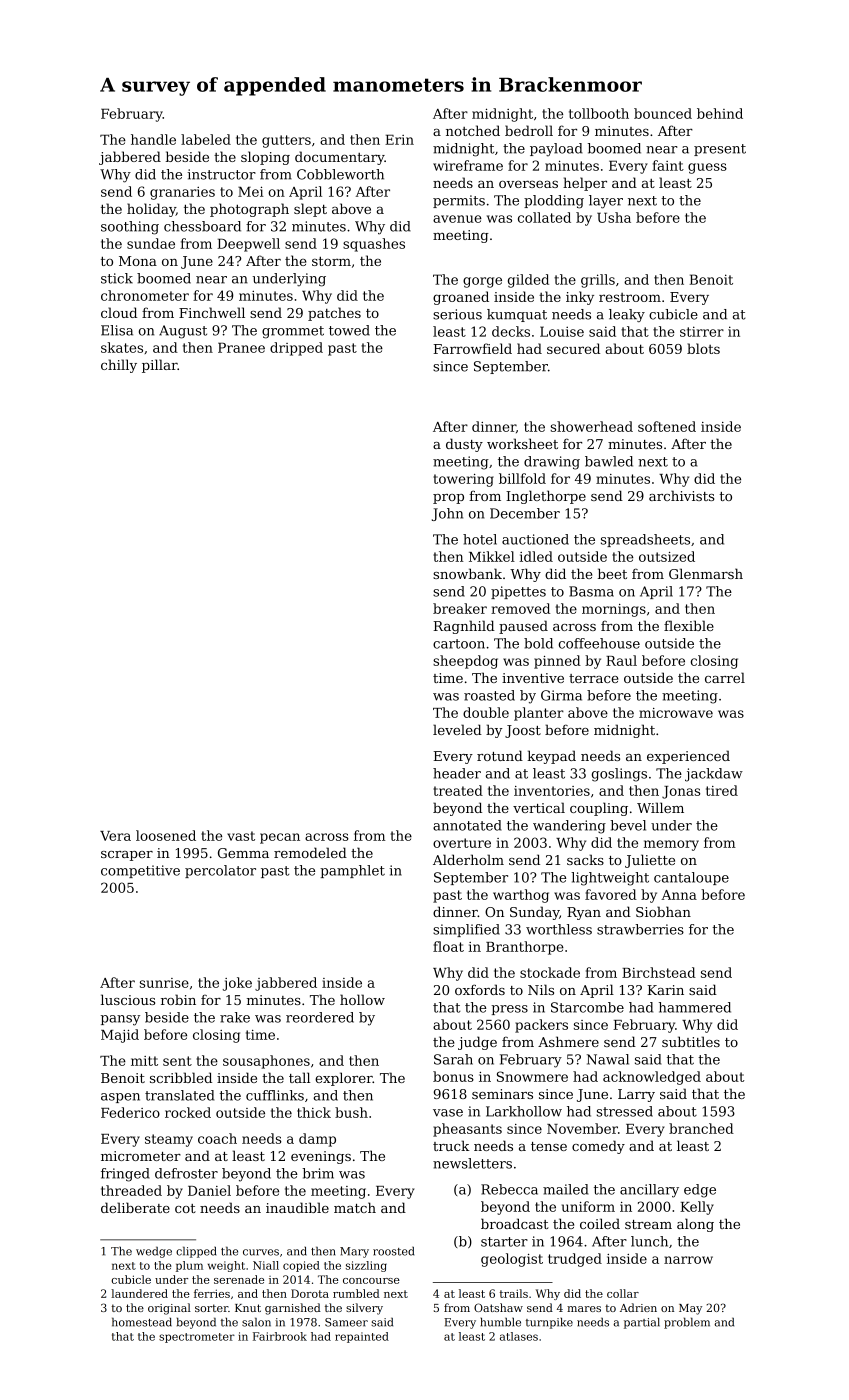 Image resolution: width=849 pixels, height=1400 pixels. I want to click on repainted, so click(362, 1337).
